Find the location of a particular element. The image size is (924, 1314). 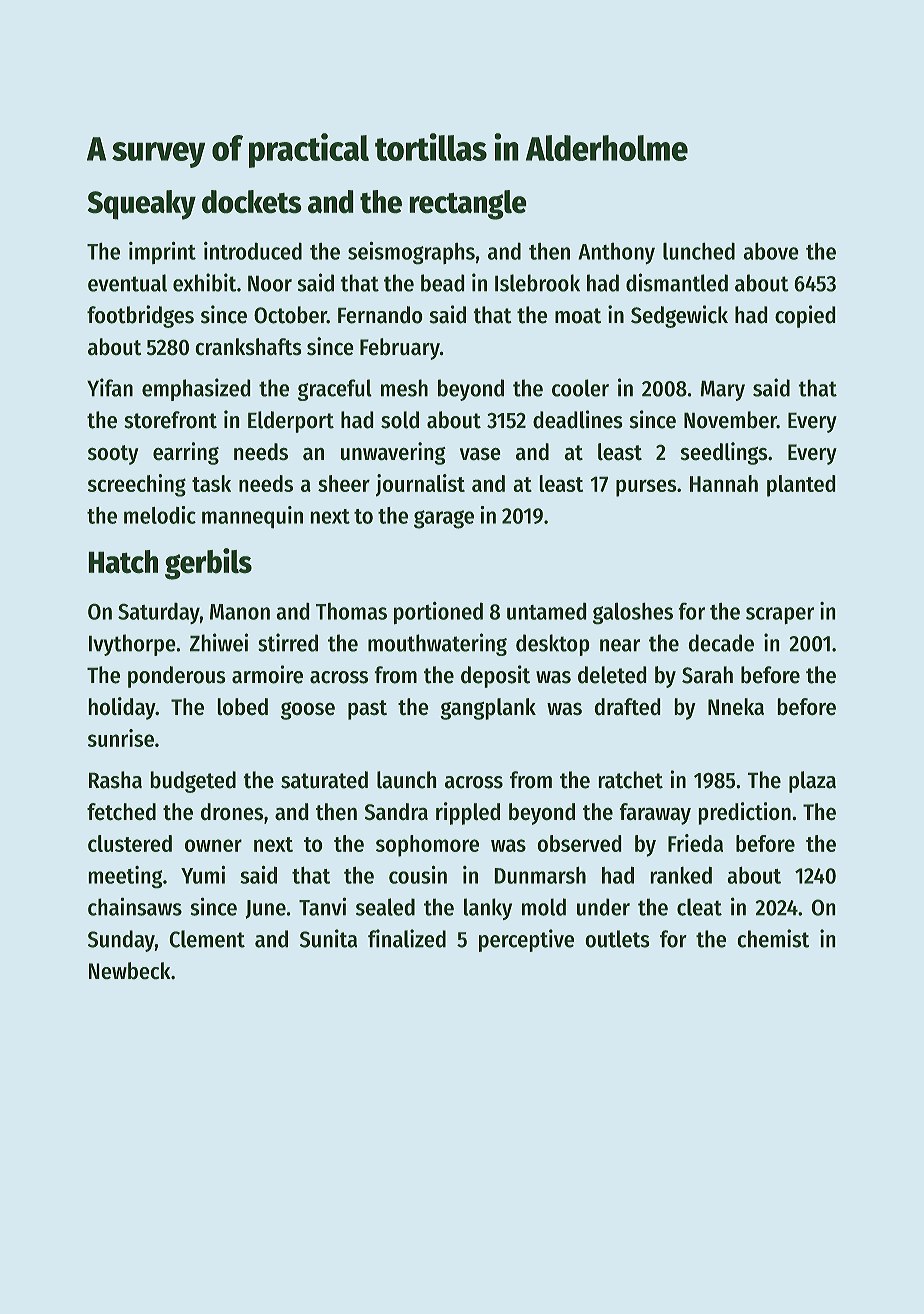

lunched is located at coordinates (699, 251).
